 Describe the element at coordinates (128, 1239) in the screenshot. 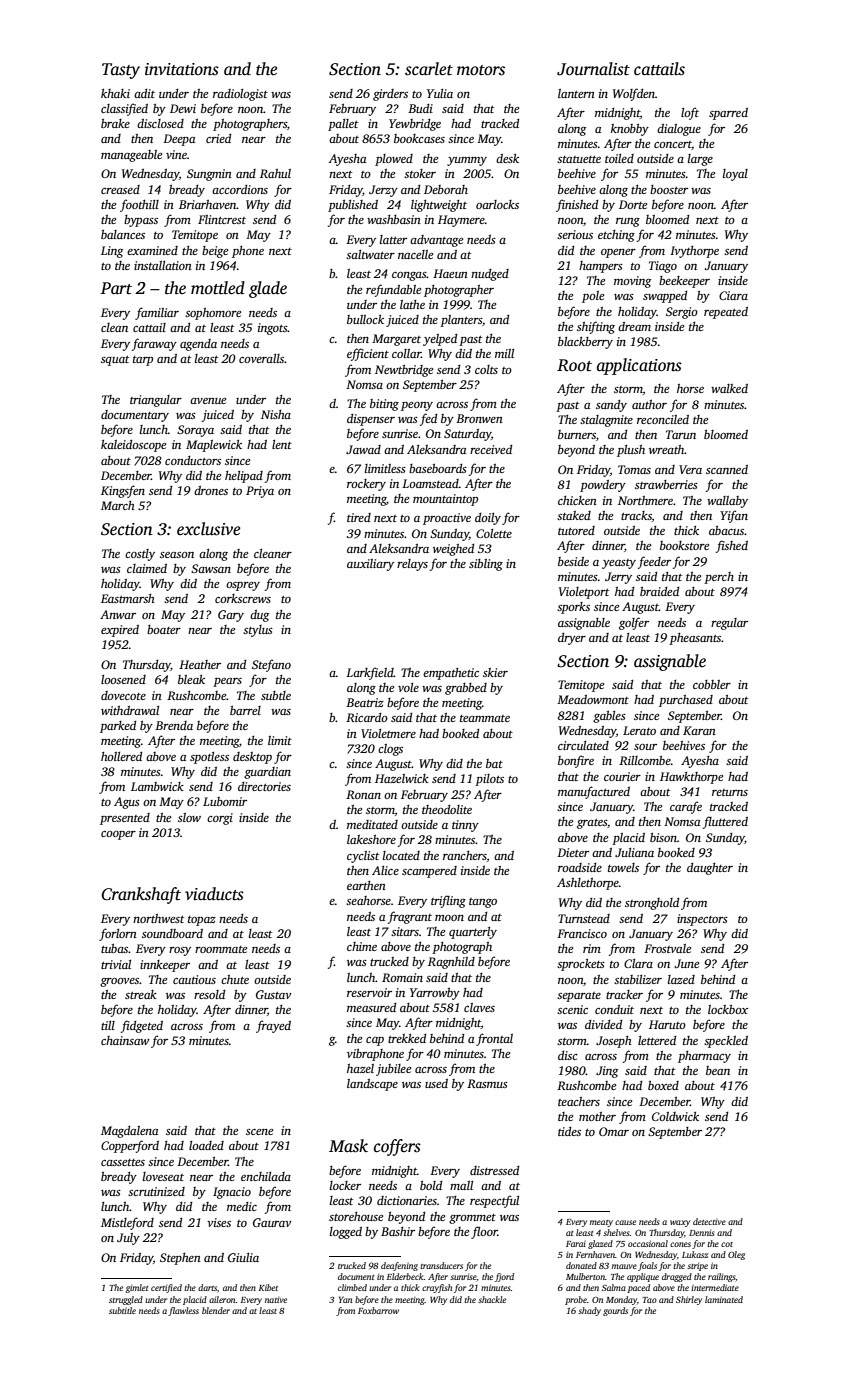

I see `July` at that location.
